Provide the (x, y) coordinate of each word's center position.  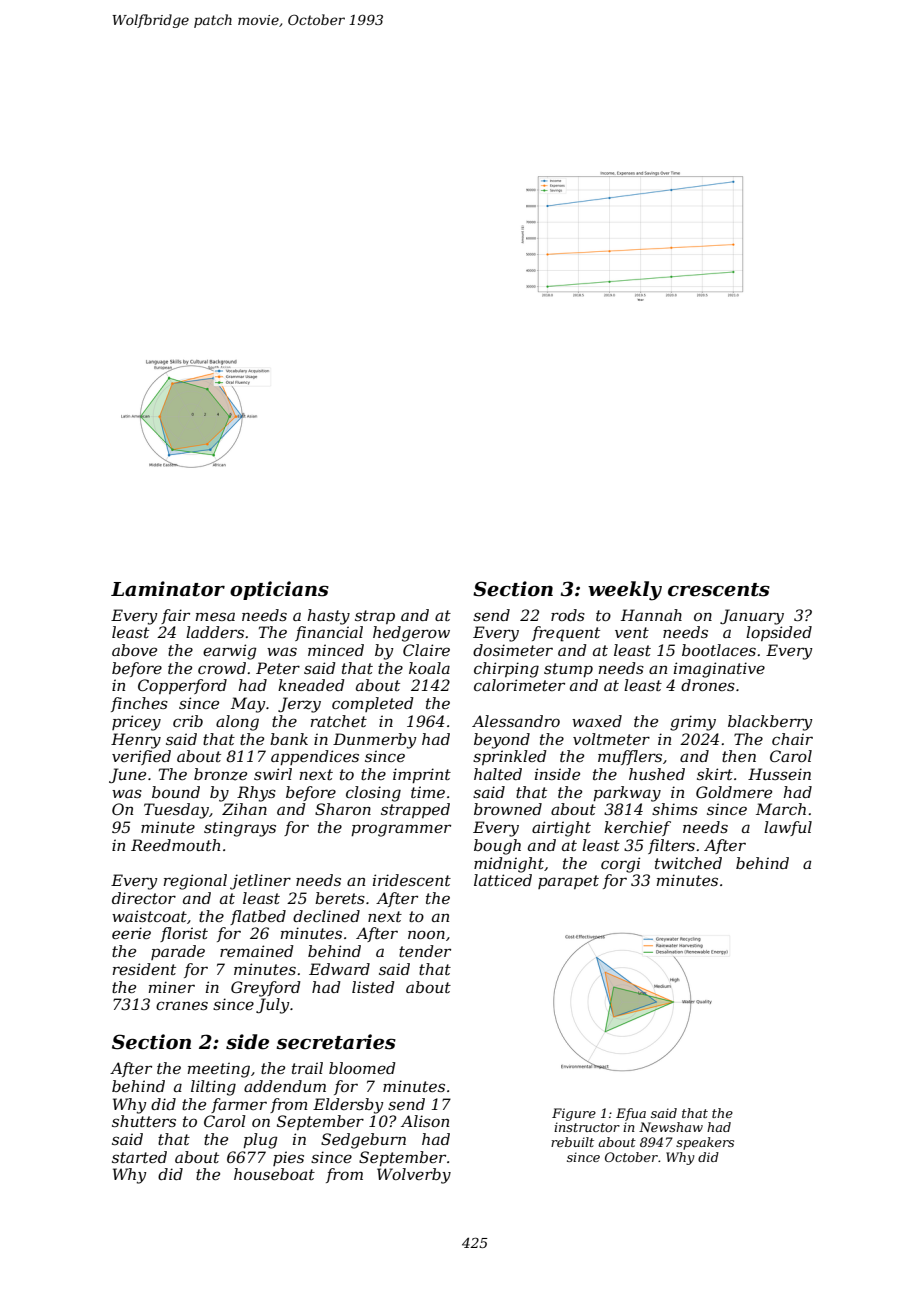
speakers (705, 1143)
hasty (328, 617)
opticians (279, 590)
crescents (719, 590)
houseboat (274, 1174)
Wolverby (414, 1176)
